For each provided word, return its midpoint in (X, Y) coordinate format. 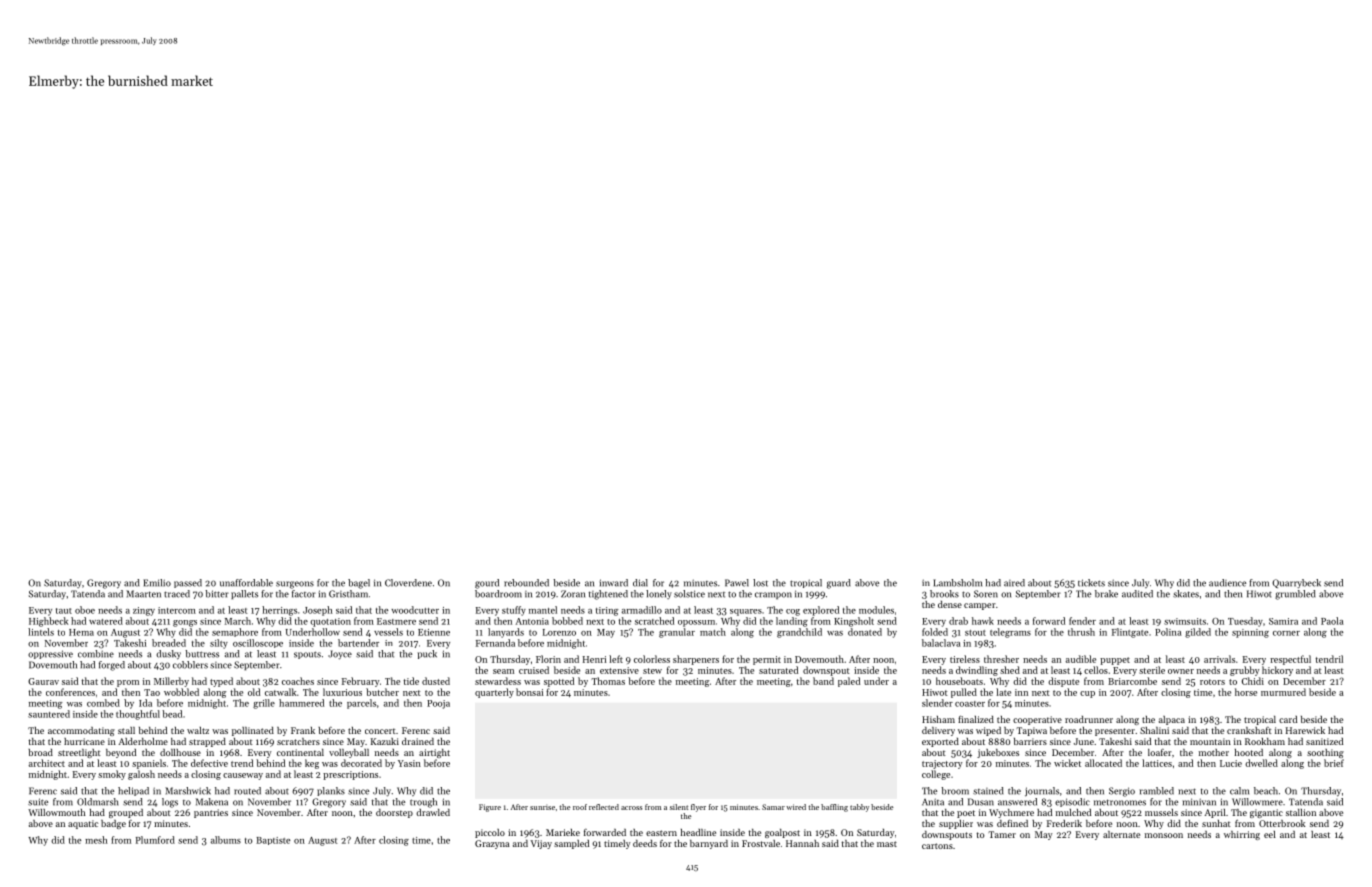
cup (1087, 694)
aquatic (83, 824)
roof (580, 807)
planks (331, 791)
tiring (607, 611)
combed (103, 703)
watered (106, 621)
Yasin (409, 763)
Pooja (438, 704)
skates (1186, 594)
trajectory (942, 764)
